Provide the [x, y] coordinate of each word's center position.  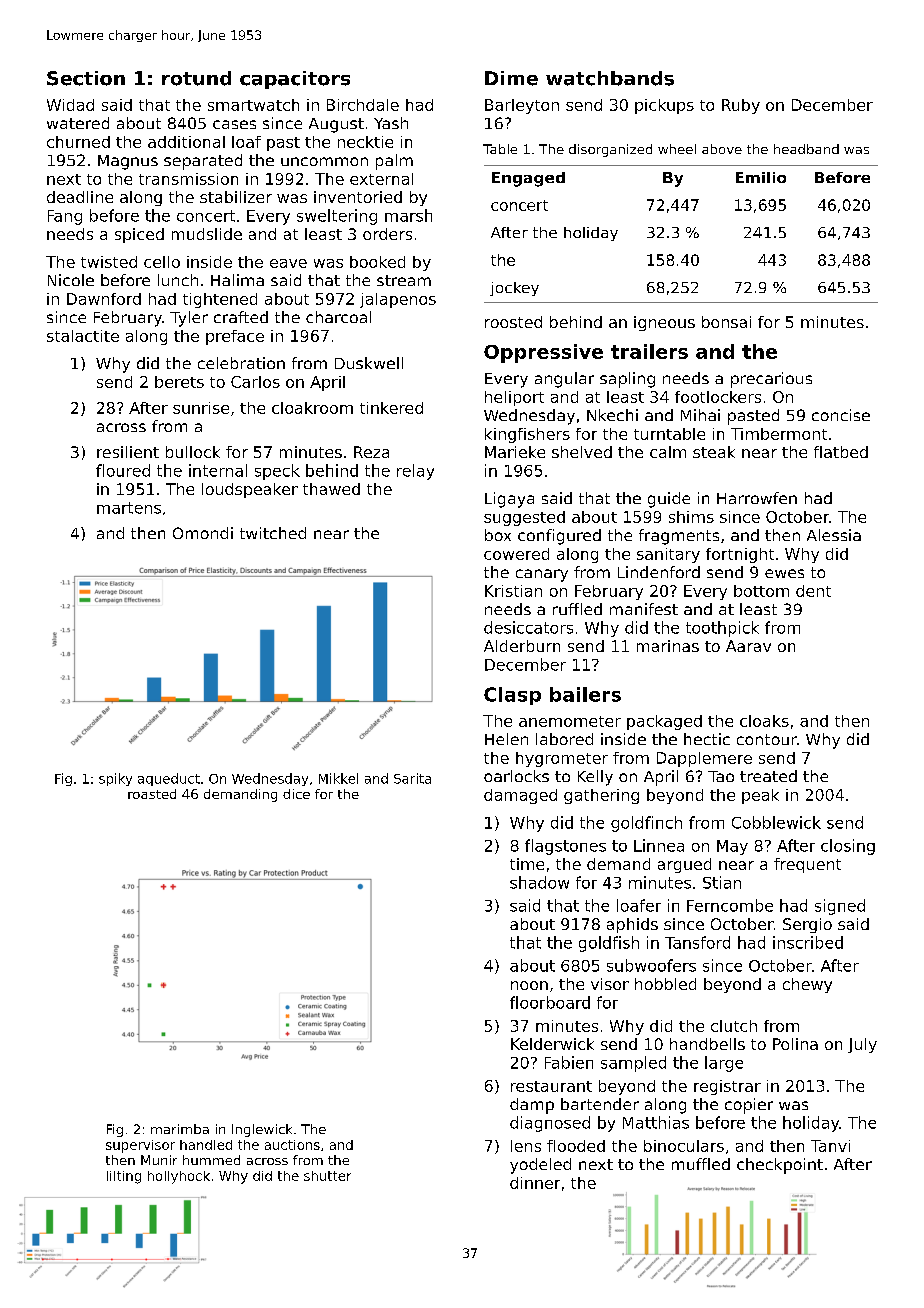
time [527, 864]
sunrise [201, 408]
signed [840, 907]
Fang [65, 217]
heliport [514, 398]
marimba [180, 1129]
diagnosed [550, 1124]
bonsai [726, 322]
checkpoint [780, 1166]
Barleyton [522, 106]
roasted [152, 794]
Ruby [741, 106]
